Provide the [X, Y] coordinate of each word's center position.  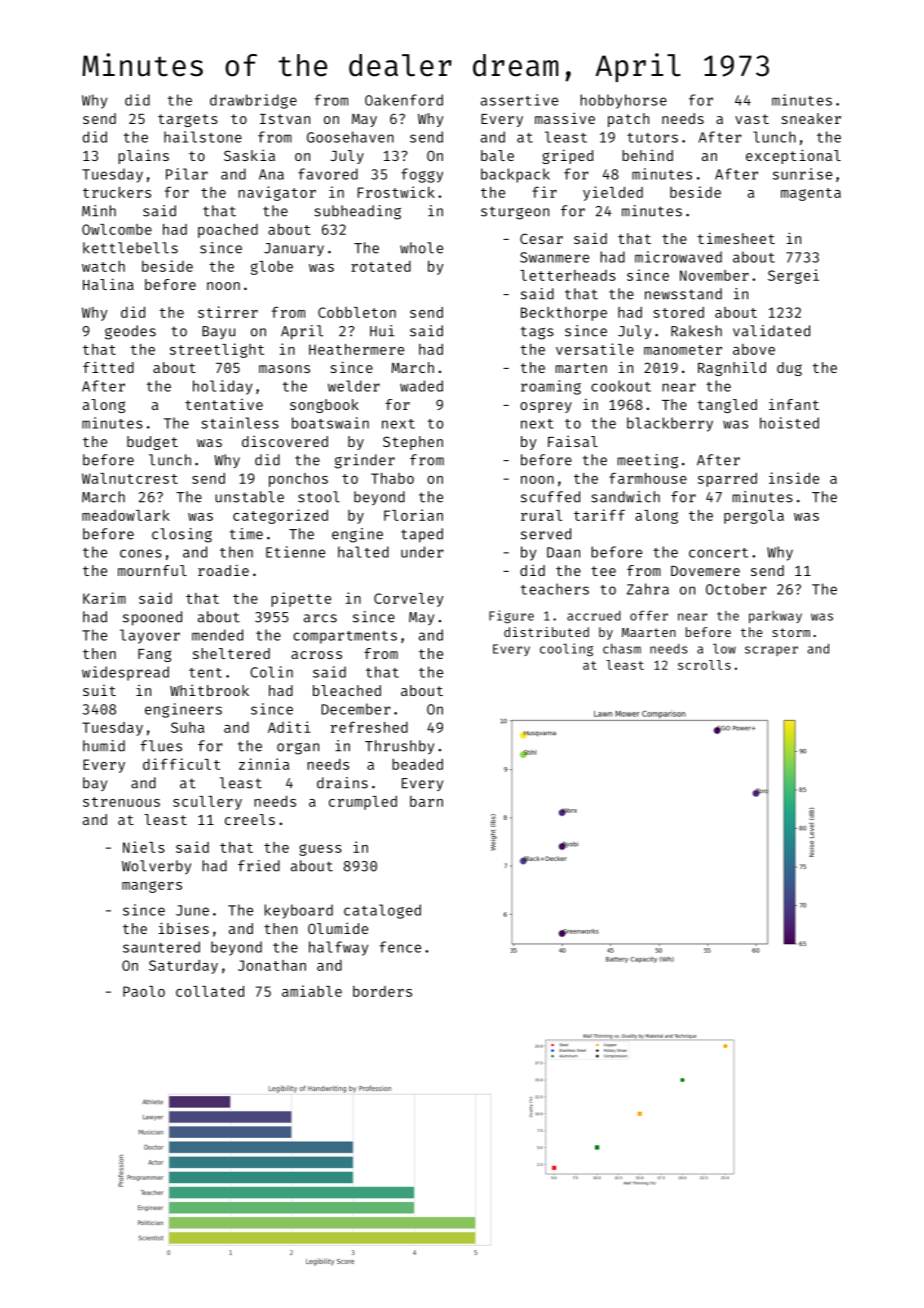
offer [649, 615]
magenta [811, 194]
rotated [381, 266]
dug [789, 369]
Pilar [187, 174]
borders [382, 991]
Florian [413, 515]
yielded [613, 193]
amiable [312, 991]
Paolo [144, 991]
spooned [152, 618]
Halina [108, 284]
